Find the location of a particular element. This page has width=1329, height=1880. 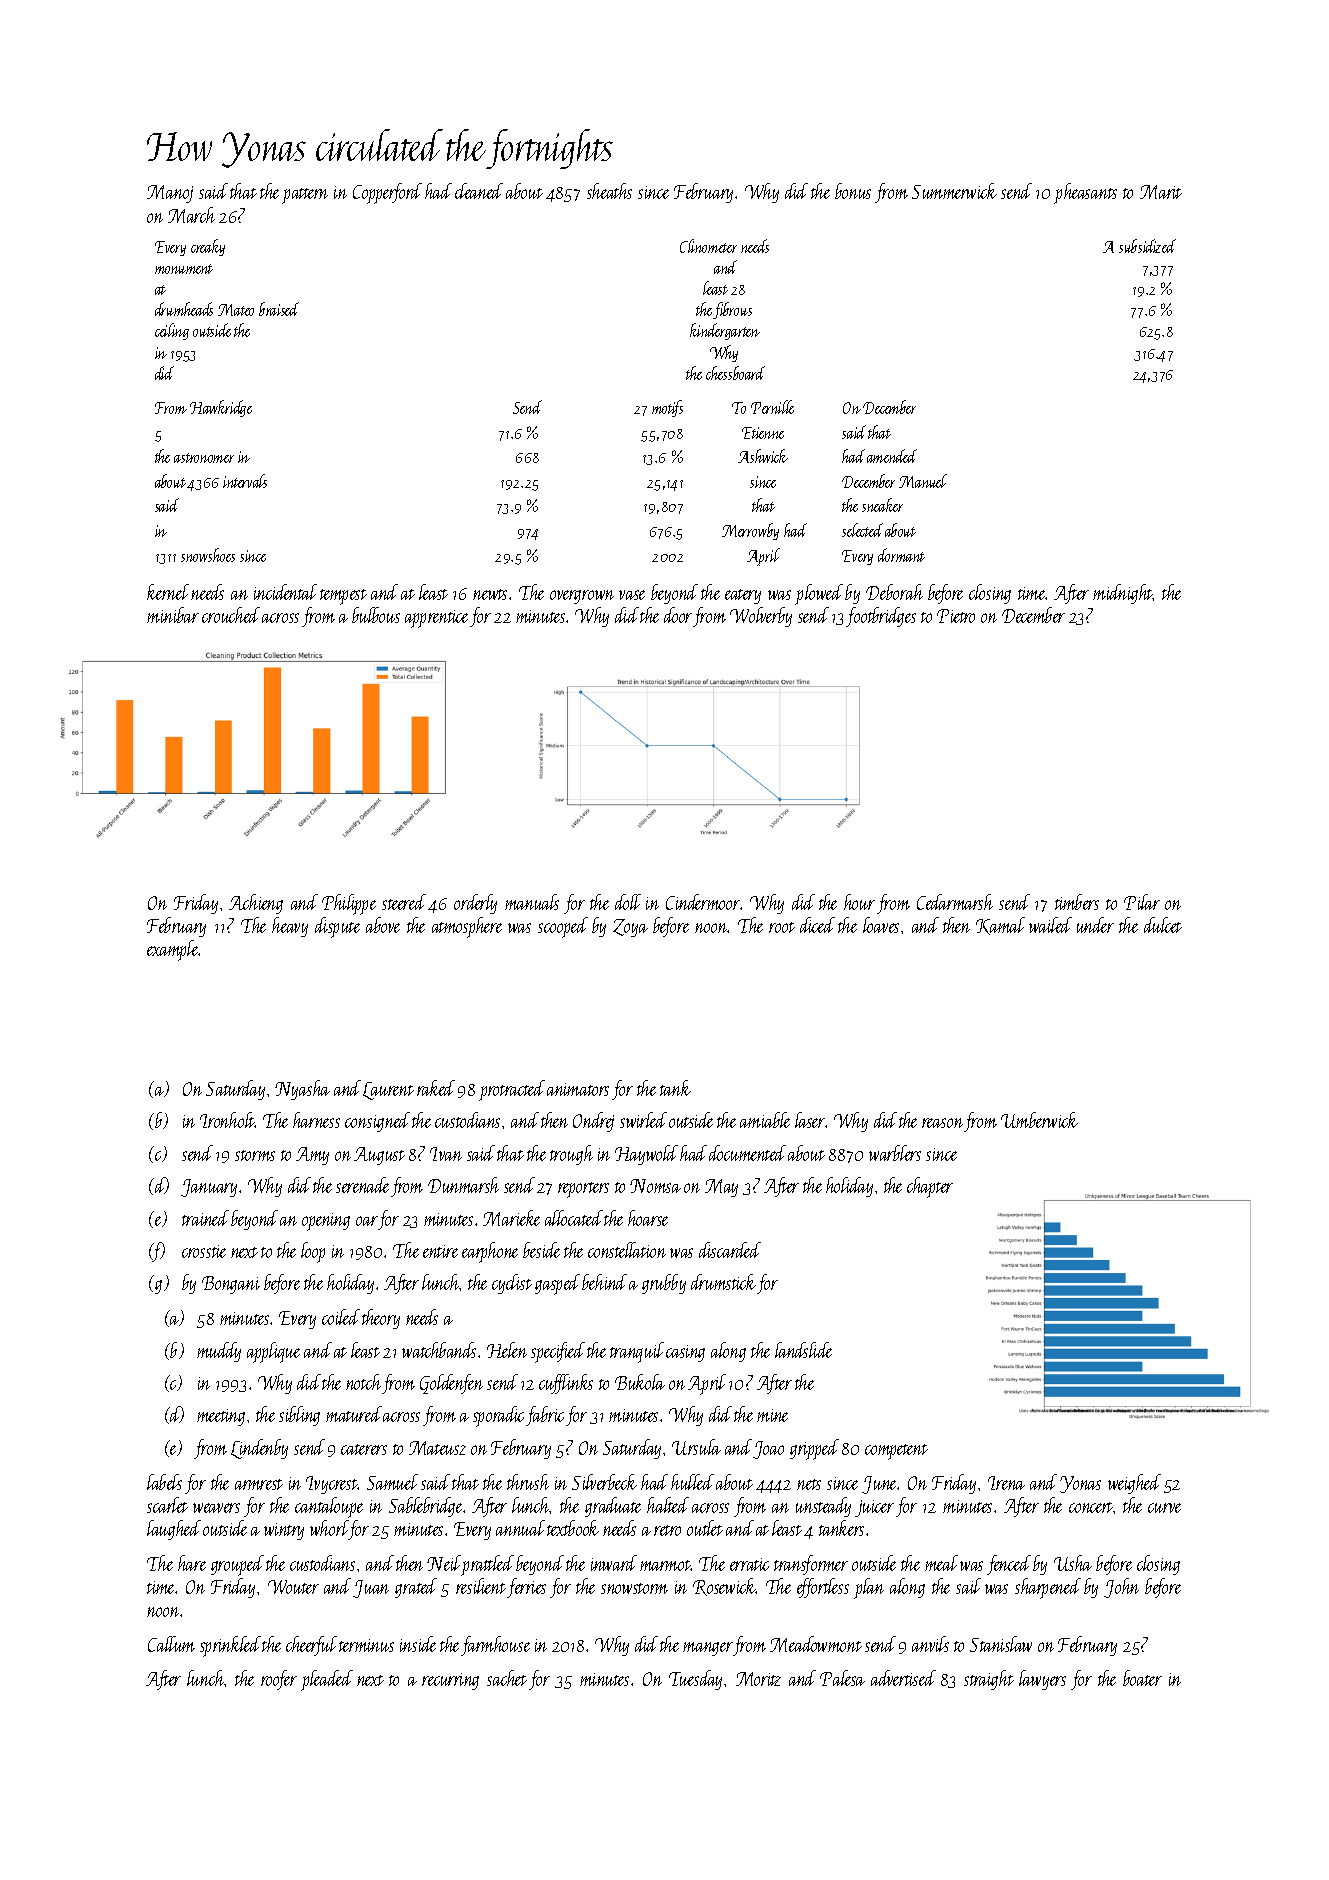

vase is located at coordinates (632, 595).
